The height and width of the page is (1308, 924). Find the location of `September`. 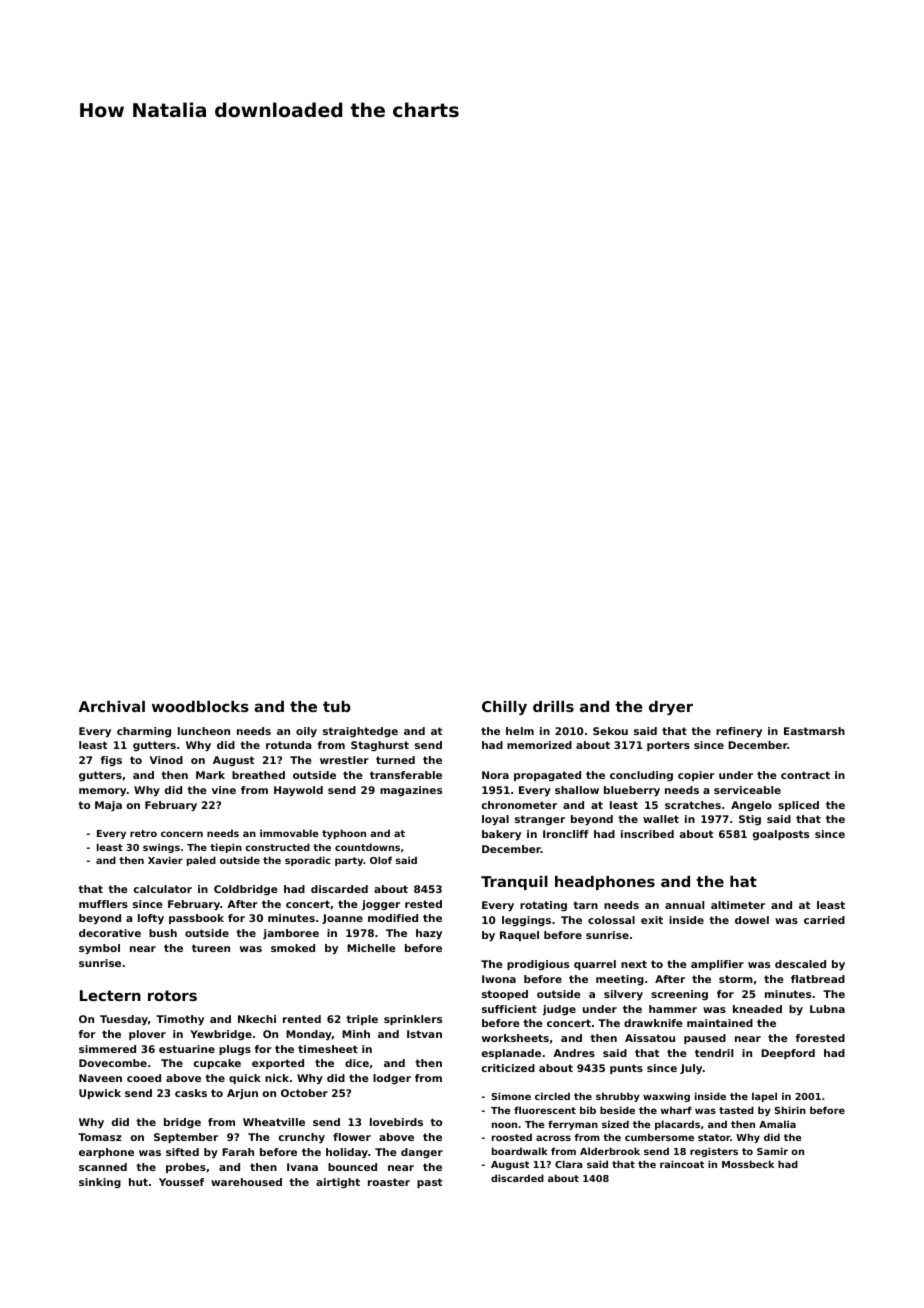

September is located at coordinates (186, 1138).
